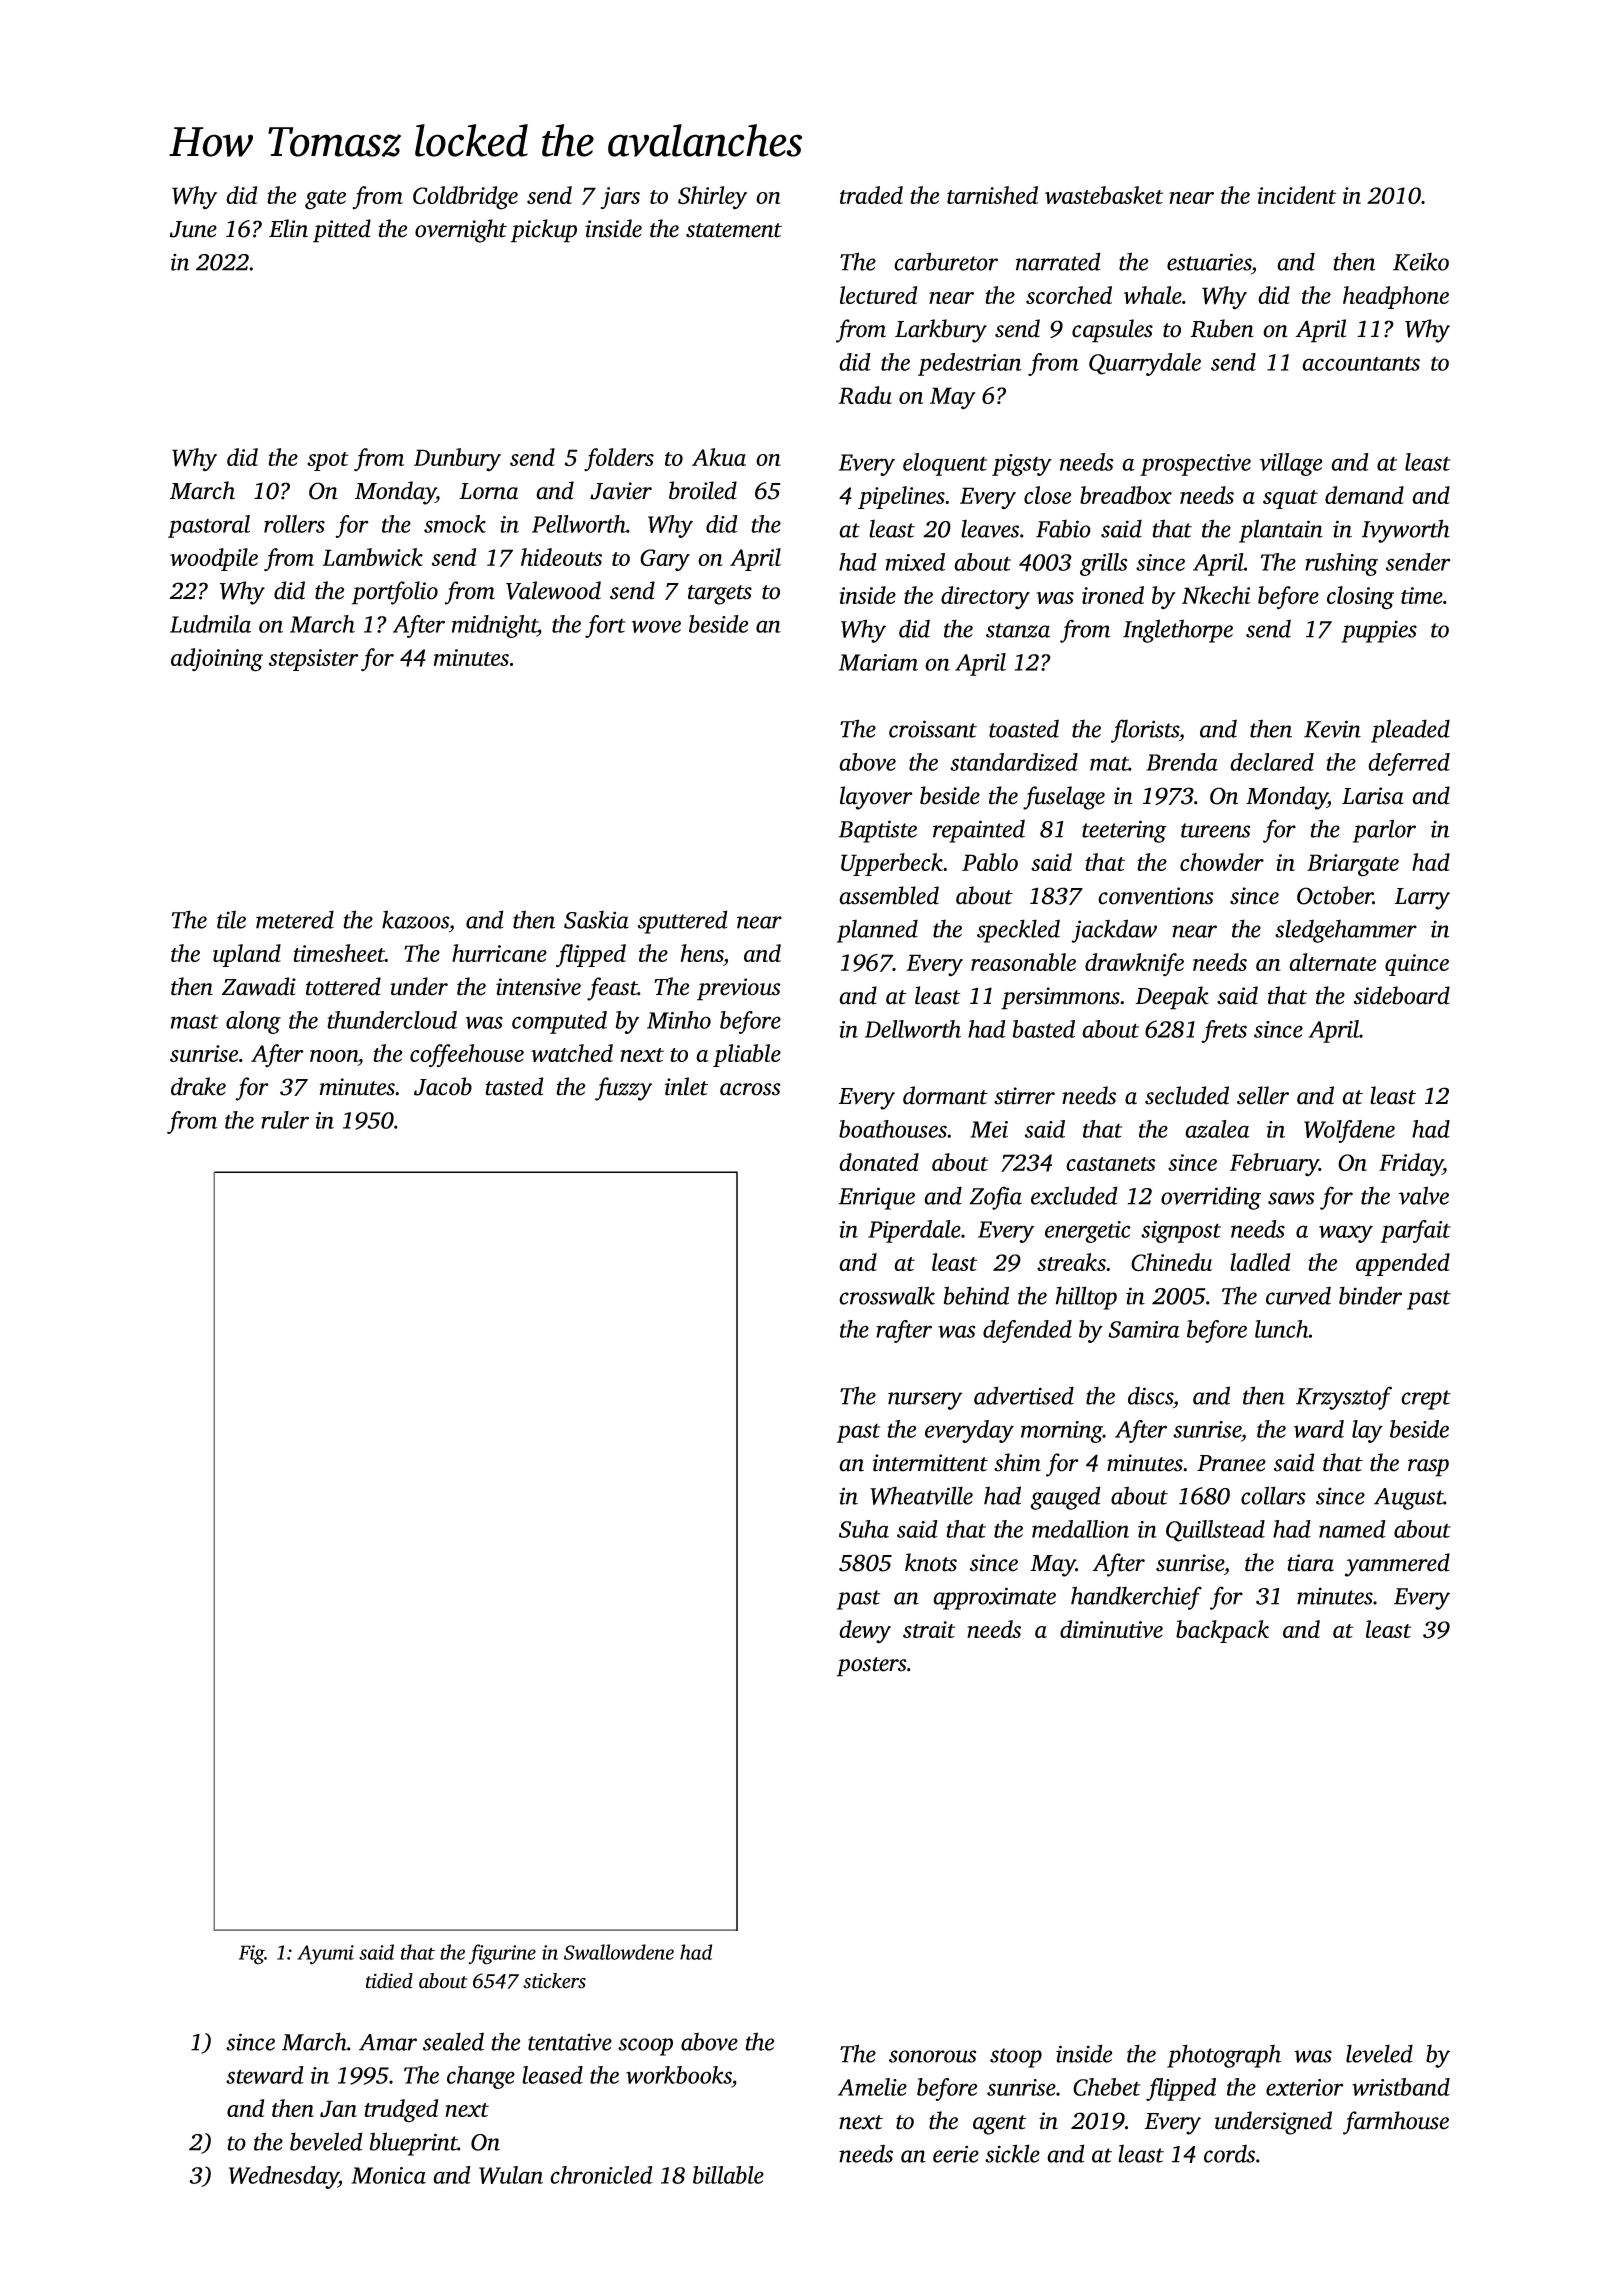 This image has width=1620, height=2292. I want to click on incident, so click(1296, 195).
